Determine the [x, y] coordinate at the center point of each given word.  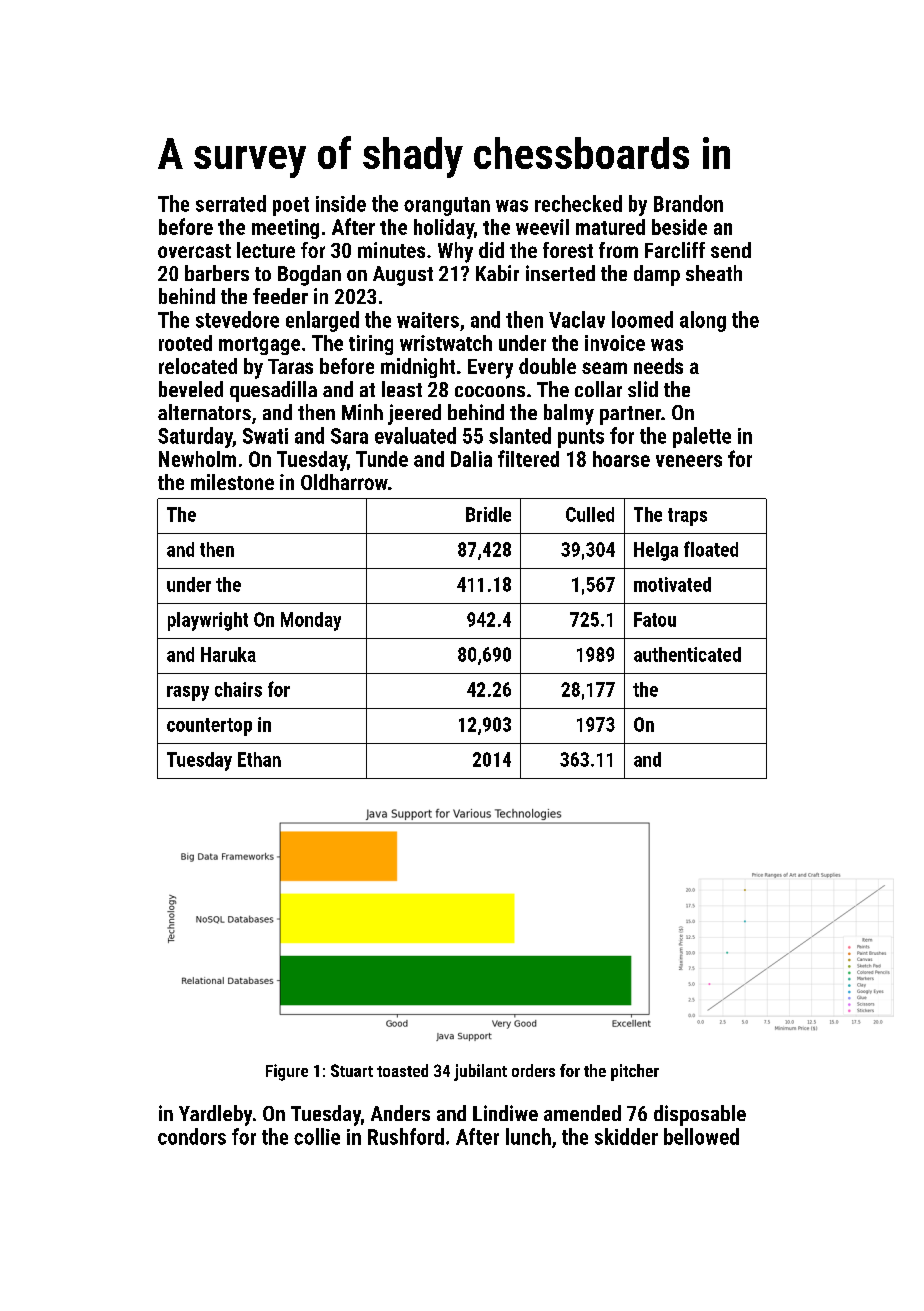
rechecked [578, 203]
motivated [672, 584]
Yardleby [215, 1115]
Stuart [352, 1070]
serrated [231, 203]
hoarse [621, 459]
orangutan [447, 206]
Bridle [488, 514]
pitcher [635, 1072]
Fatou [655, 619]
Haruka [228, 654]
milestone [232, 482]
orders [533, 1070]
